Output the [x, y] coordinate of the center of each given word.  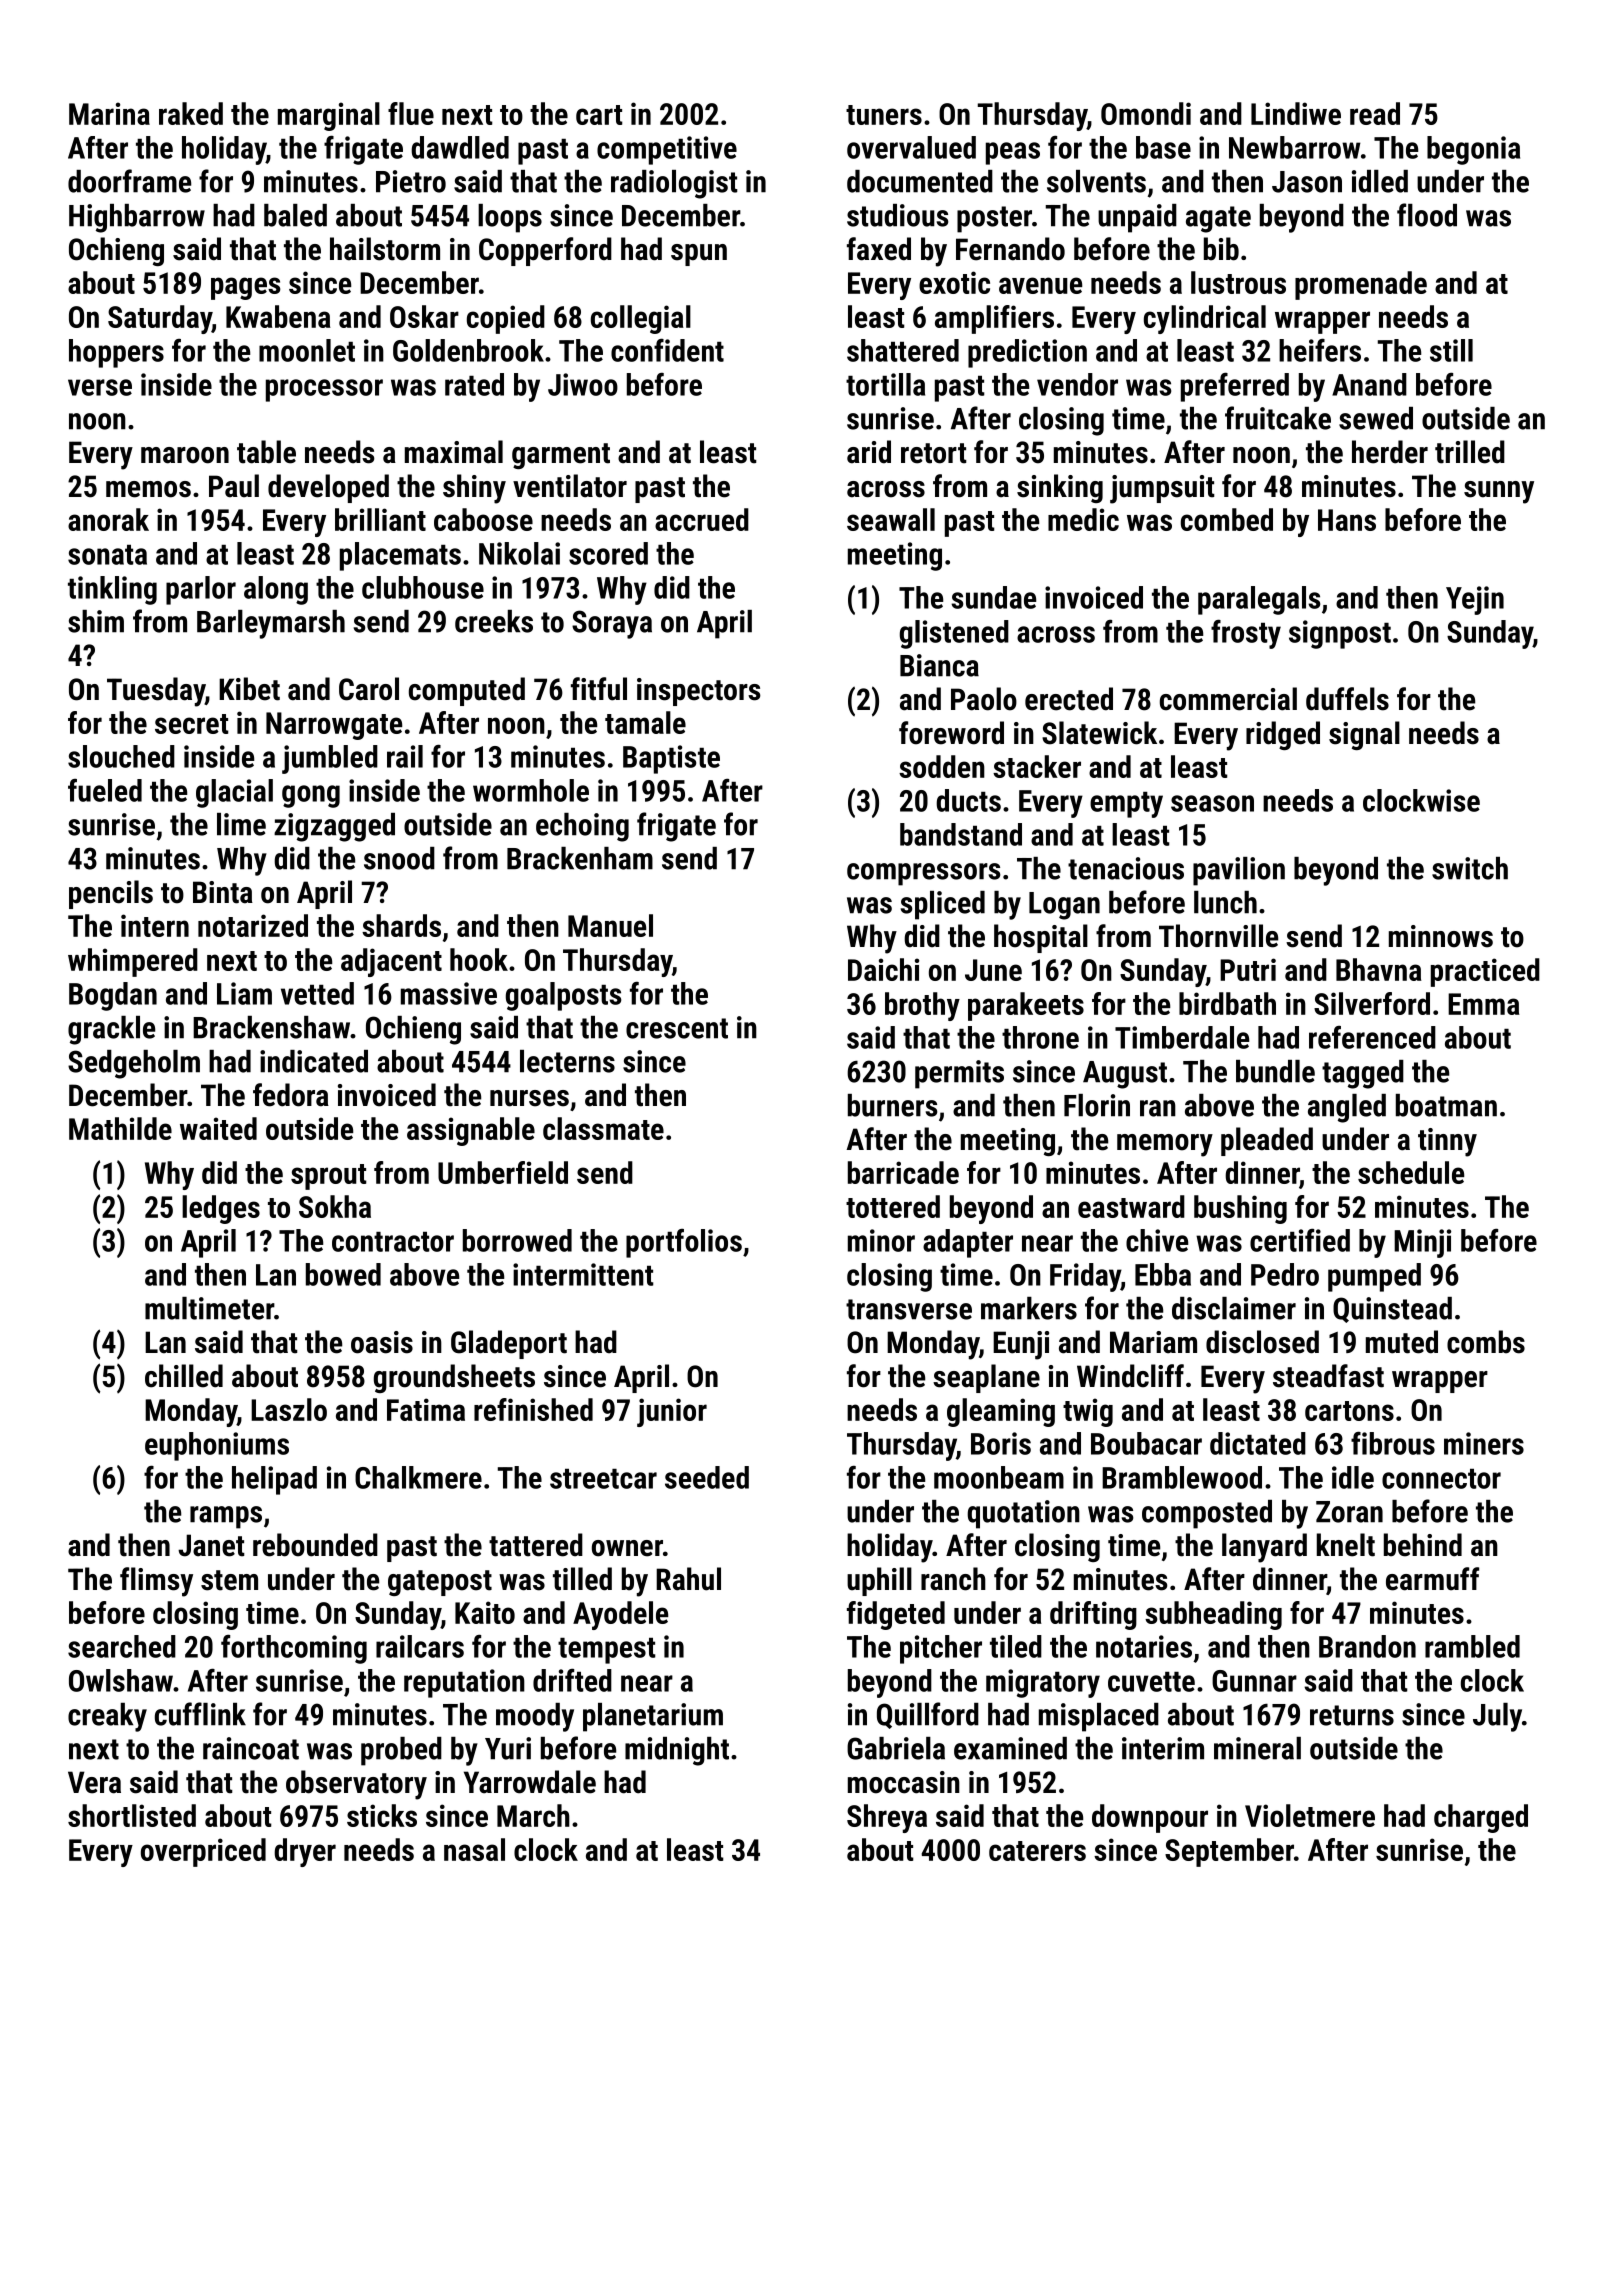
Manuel [610, 925]
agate [1218, 219]
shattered [903, 350]
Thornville [1218, 936]
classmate [603, 1128]
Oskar [424, 316]
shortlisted [132, 1815]
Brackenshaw [271, 1027]
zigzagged [334, 827]
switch [1470, 868]
